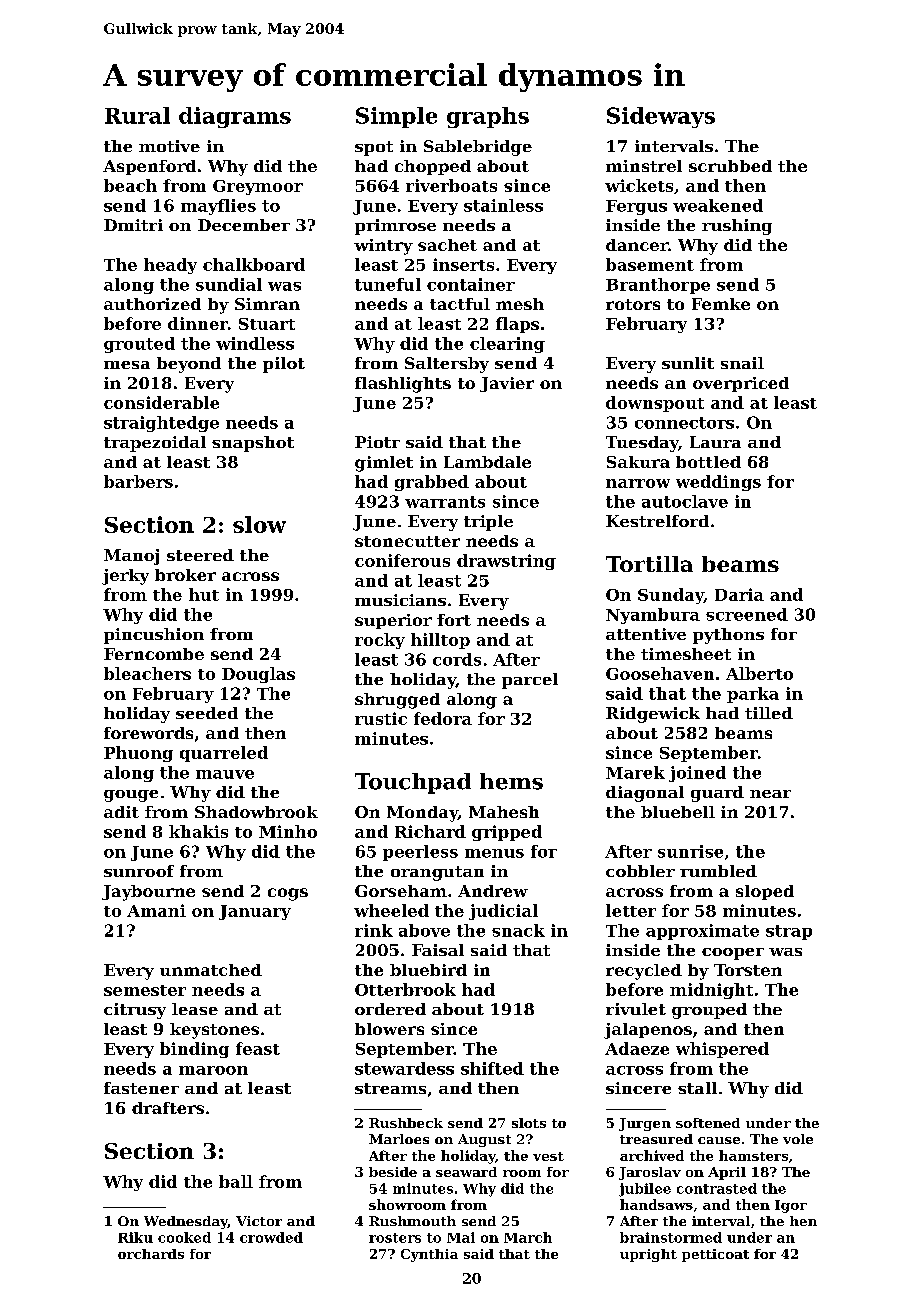 The width and height of the image is (924, 1308). Describe the element at coordinates (380, 641) in the image. I see `rocky` at that location.
